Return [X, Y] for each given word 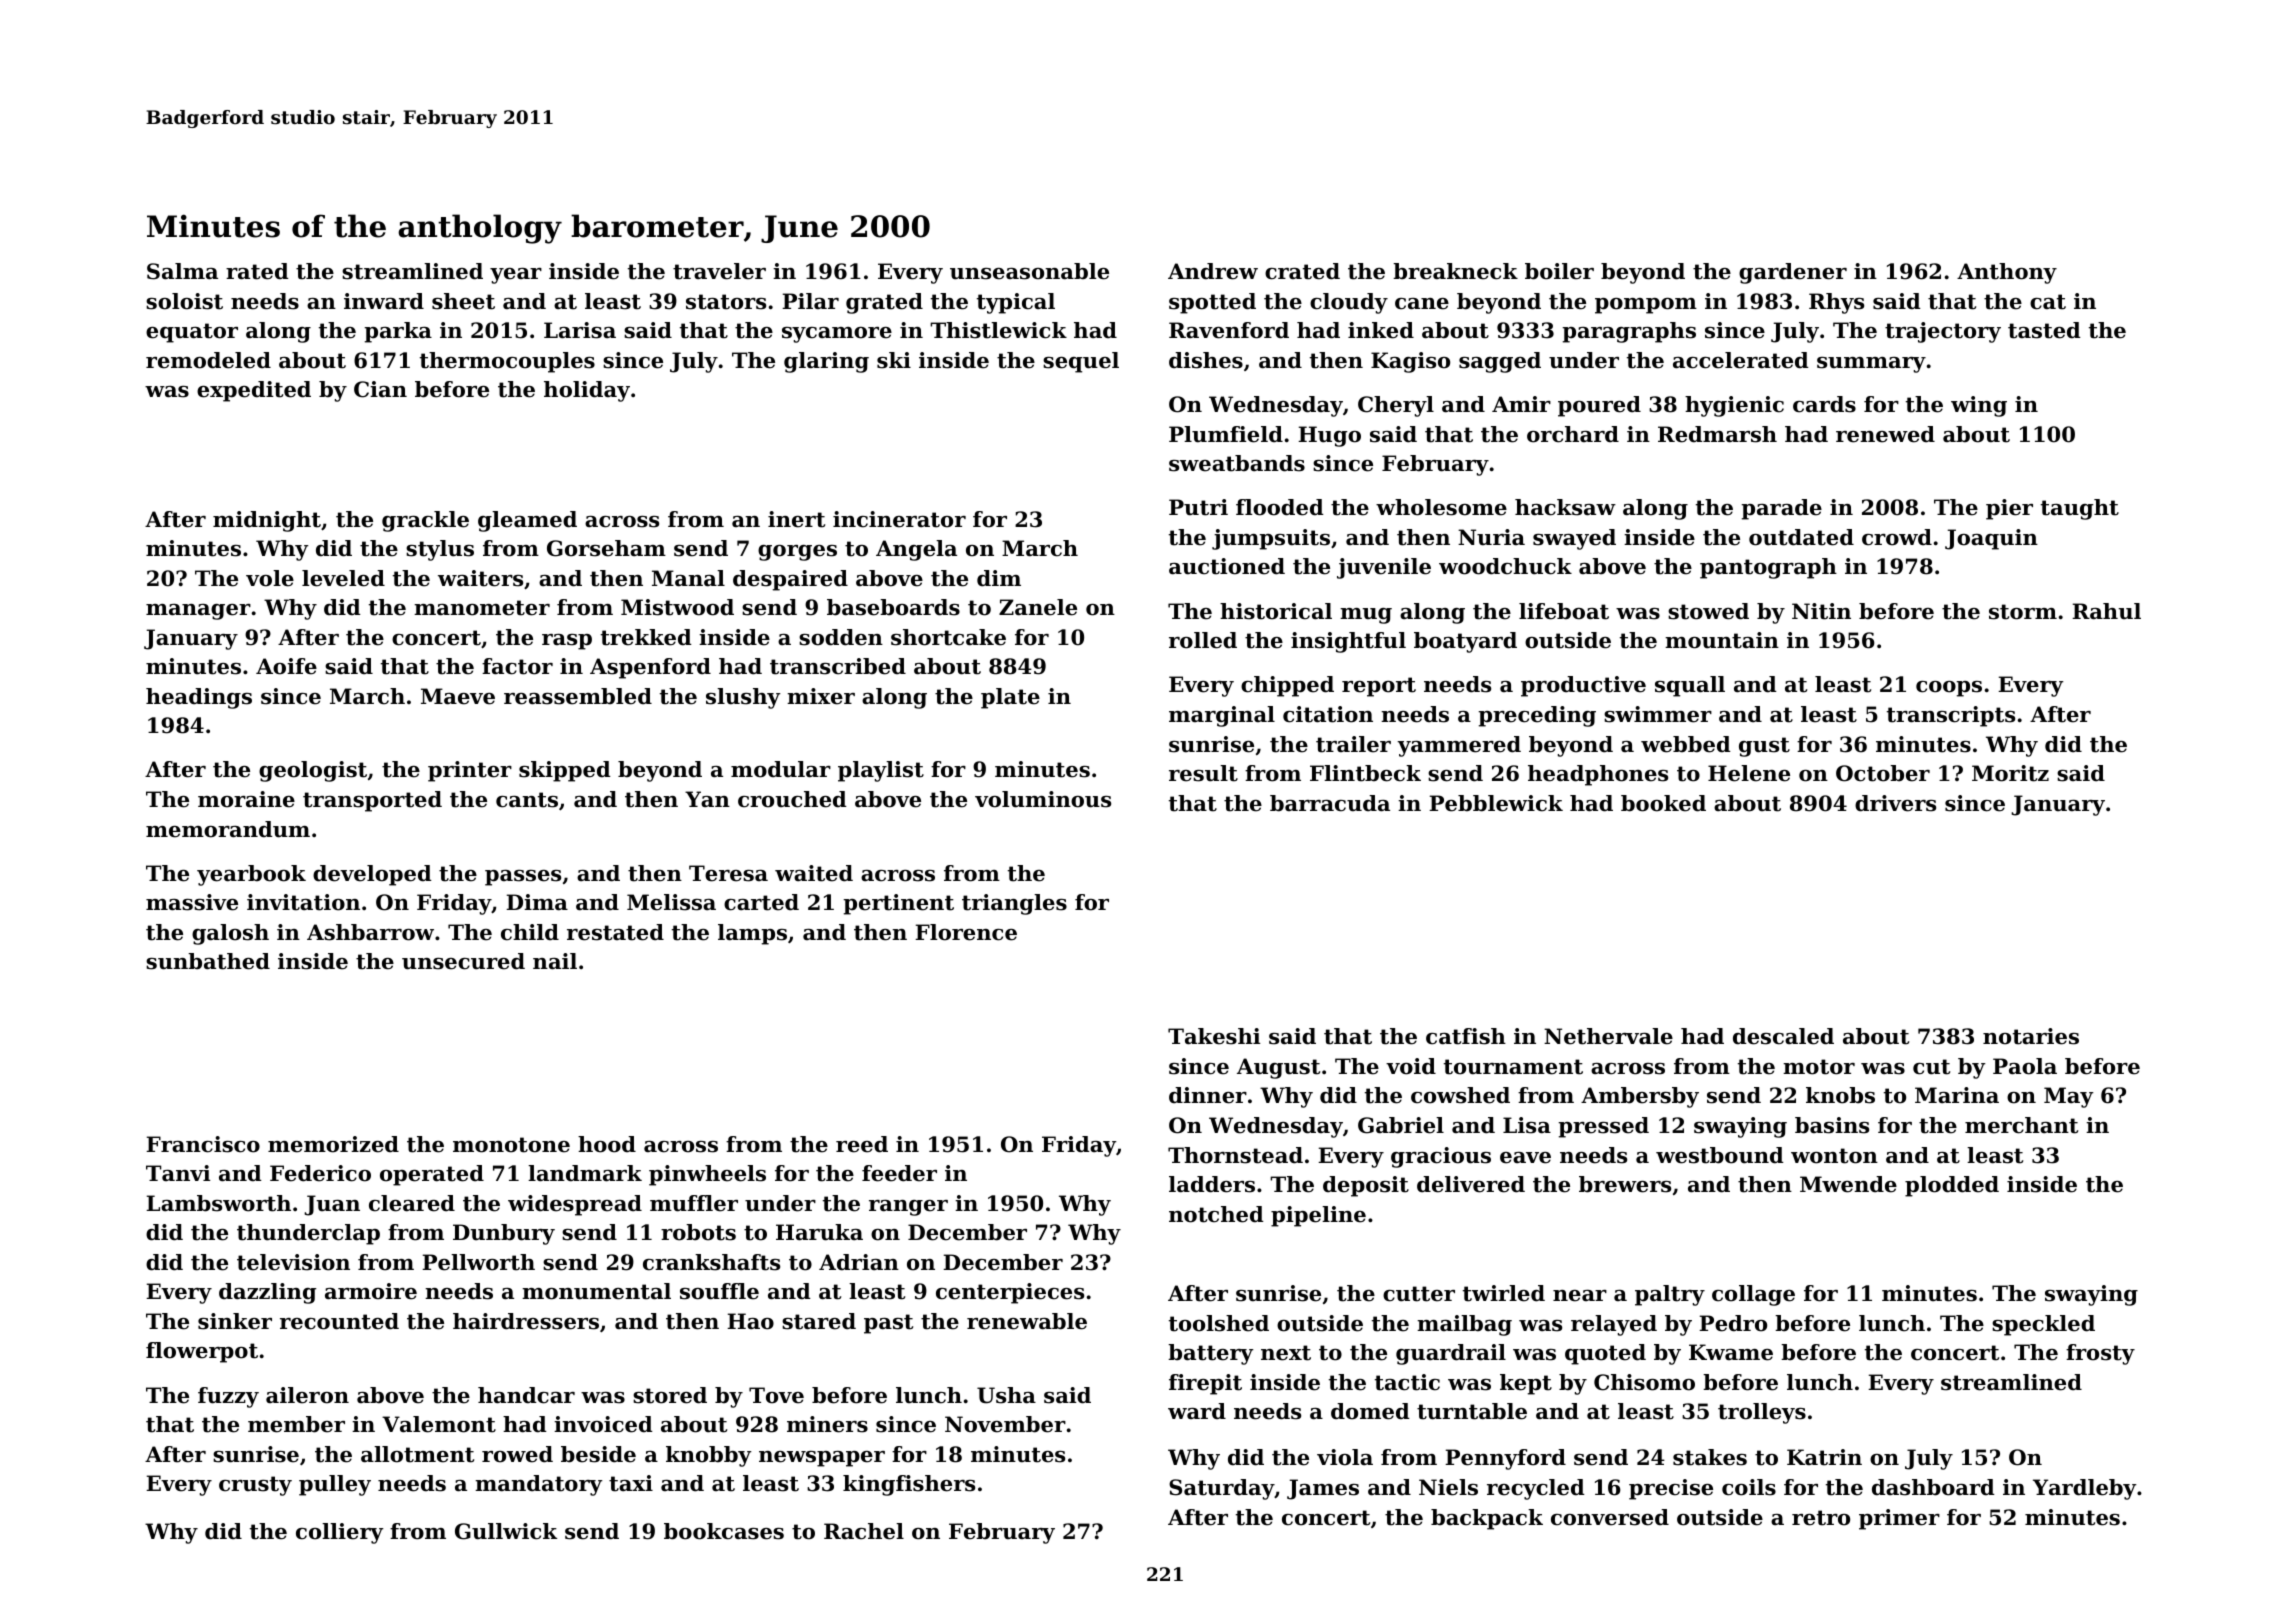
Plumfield [1226, 434]
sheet [463, 301]
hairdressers [526, 1321]
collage [1753, 1295]
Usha [1006, 1395]
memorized [333, 1144]
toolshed [1219, 1323]
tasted [2044, 330]
